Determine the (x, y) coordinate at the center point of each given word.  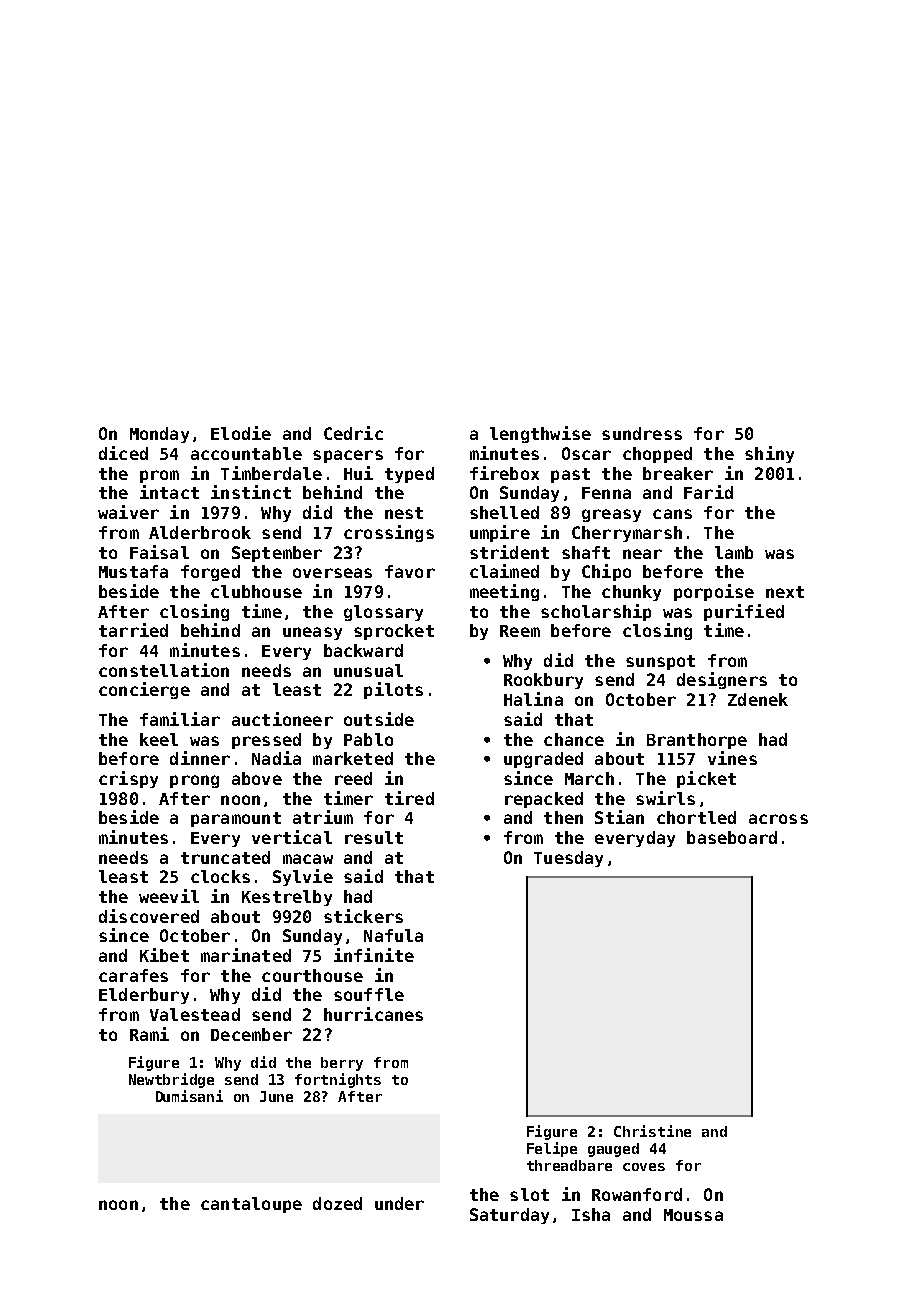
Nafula (393, 935)
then (563, 817)
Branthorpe (697, 741)
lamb (734, 552)
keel (159, 739)
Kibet (164, 955)
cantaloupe (251, 1205)
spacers (348, 456)
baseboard (732, 837)
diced (123, 453)
